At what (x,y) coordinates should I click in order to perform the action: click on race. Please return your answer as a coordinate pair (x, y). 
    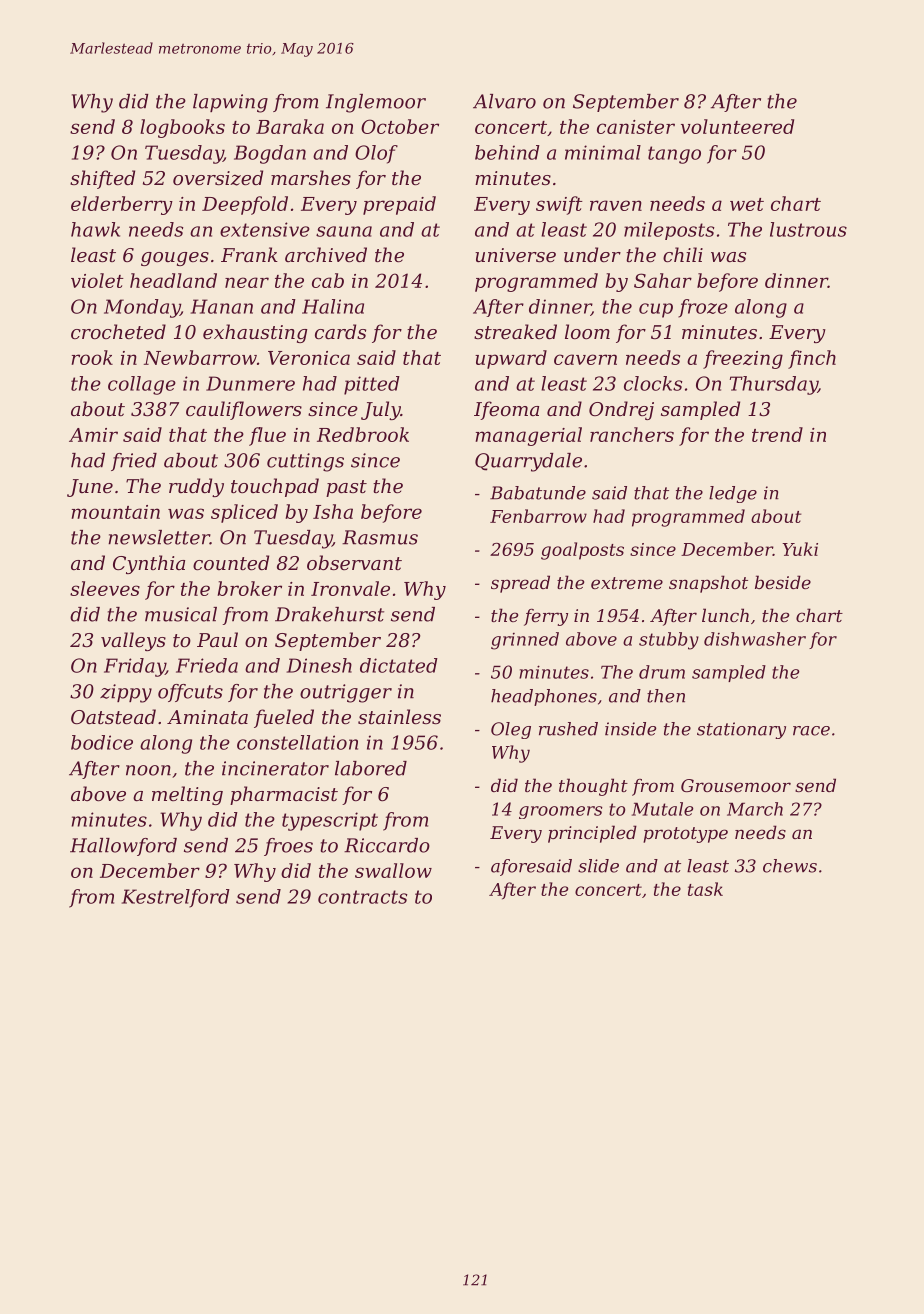
    Looking at the image, I should click on (811, 731).
